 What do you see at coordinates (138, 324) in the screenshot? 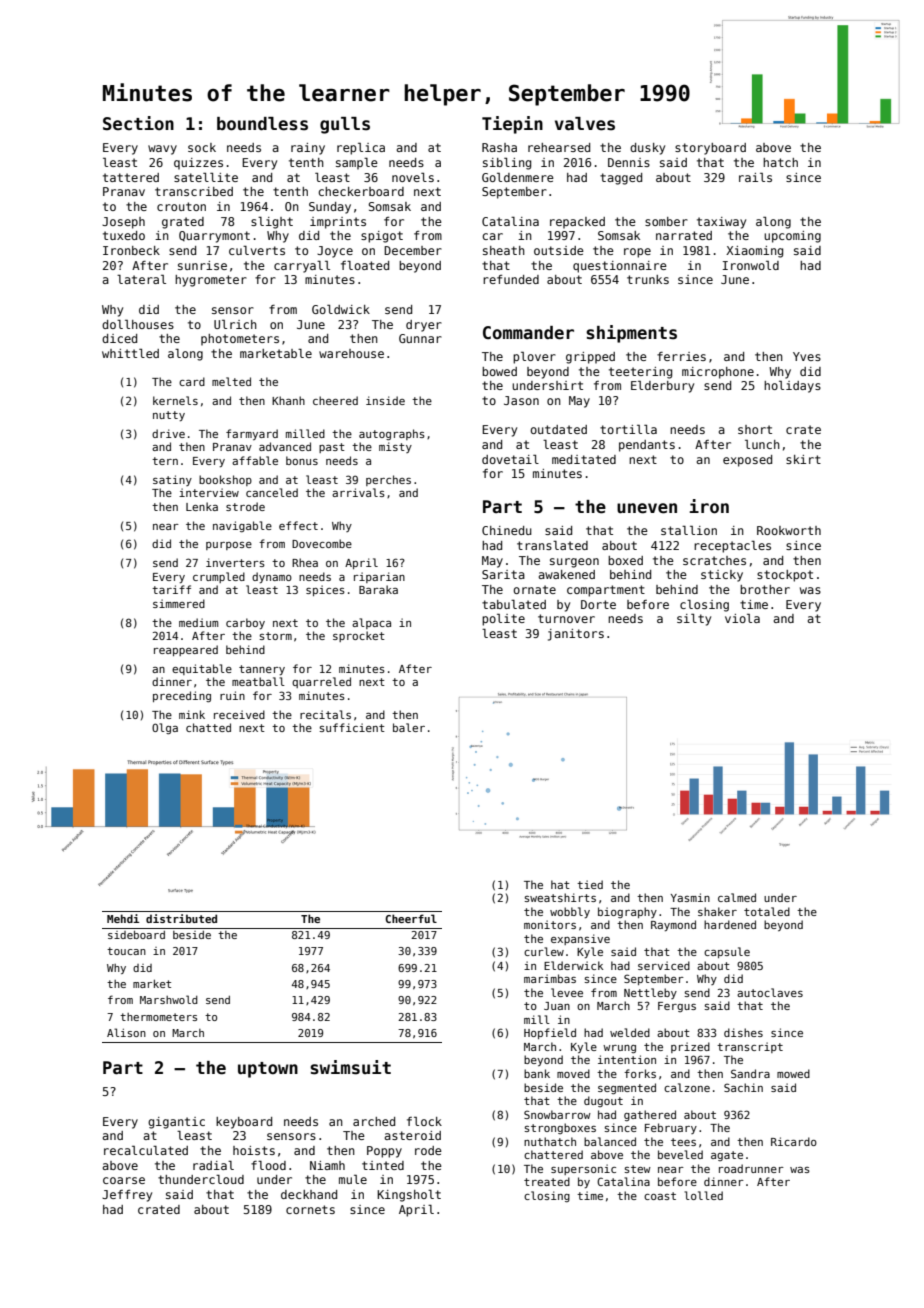
I see `dollhouses` at bounding box center [138, 324].
